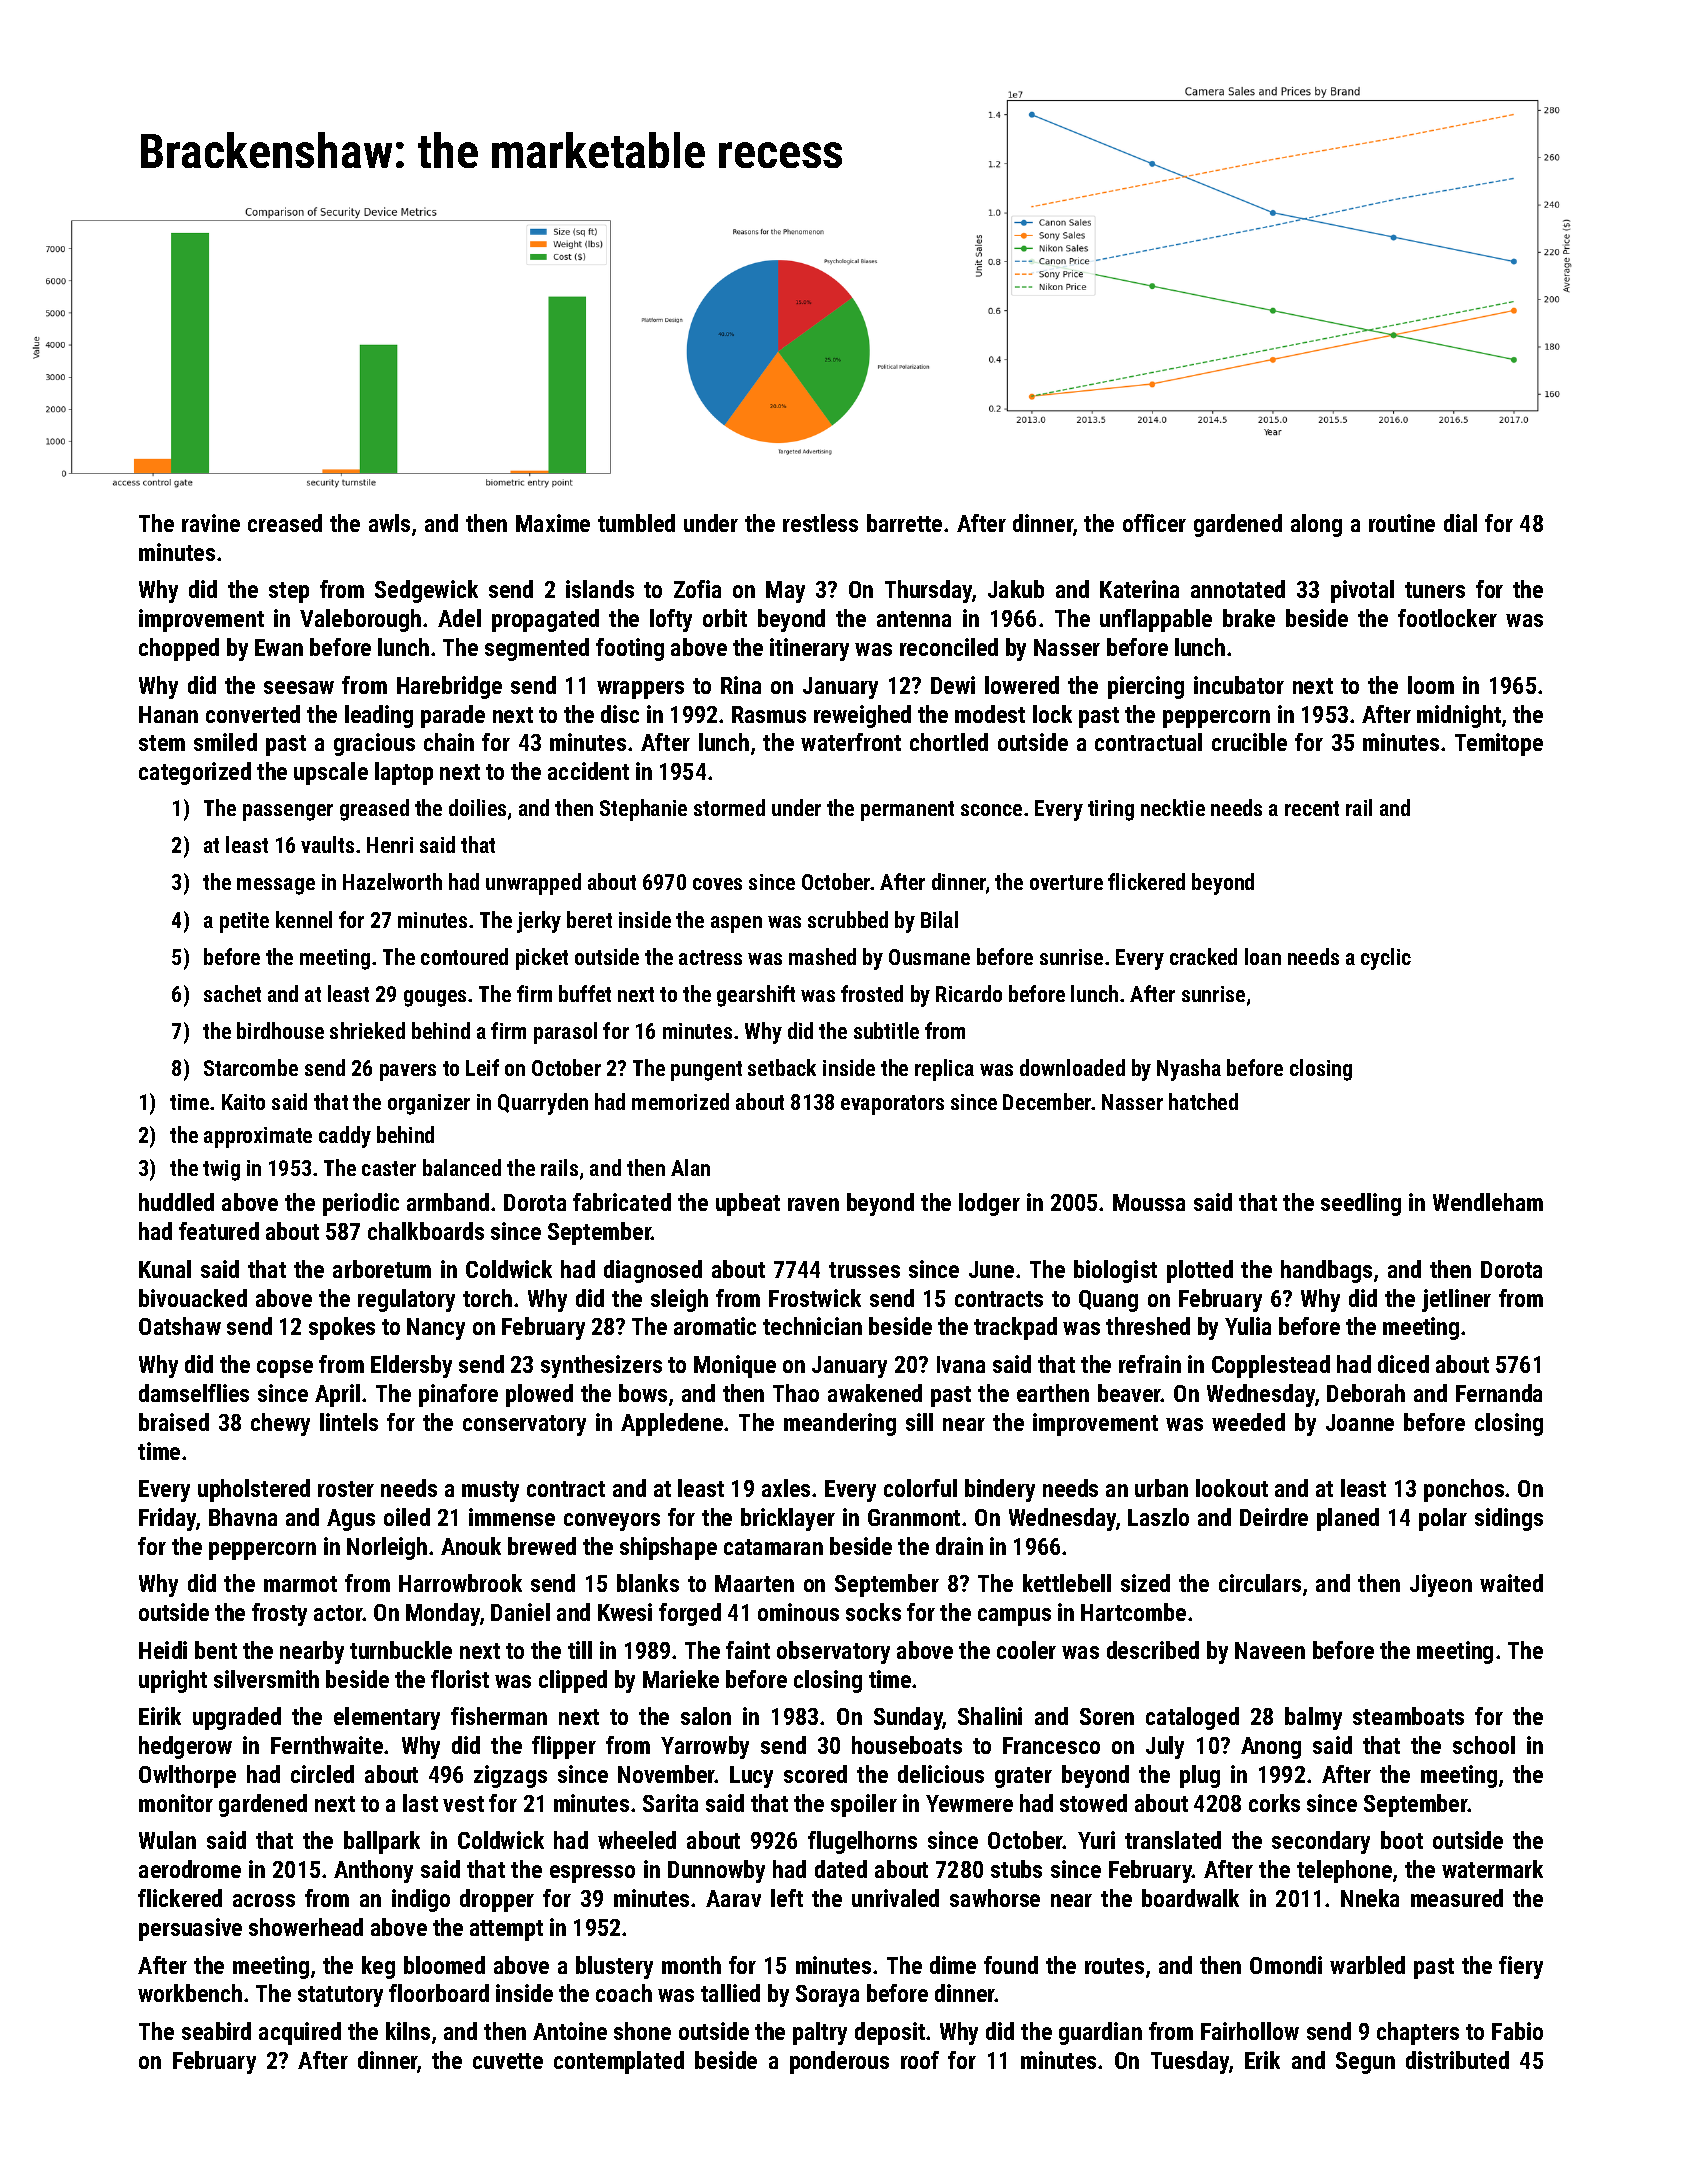  Describe the element at coordinates (820, 523) in the screenshot. I see `restless` at that location.
